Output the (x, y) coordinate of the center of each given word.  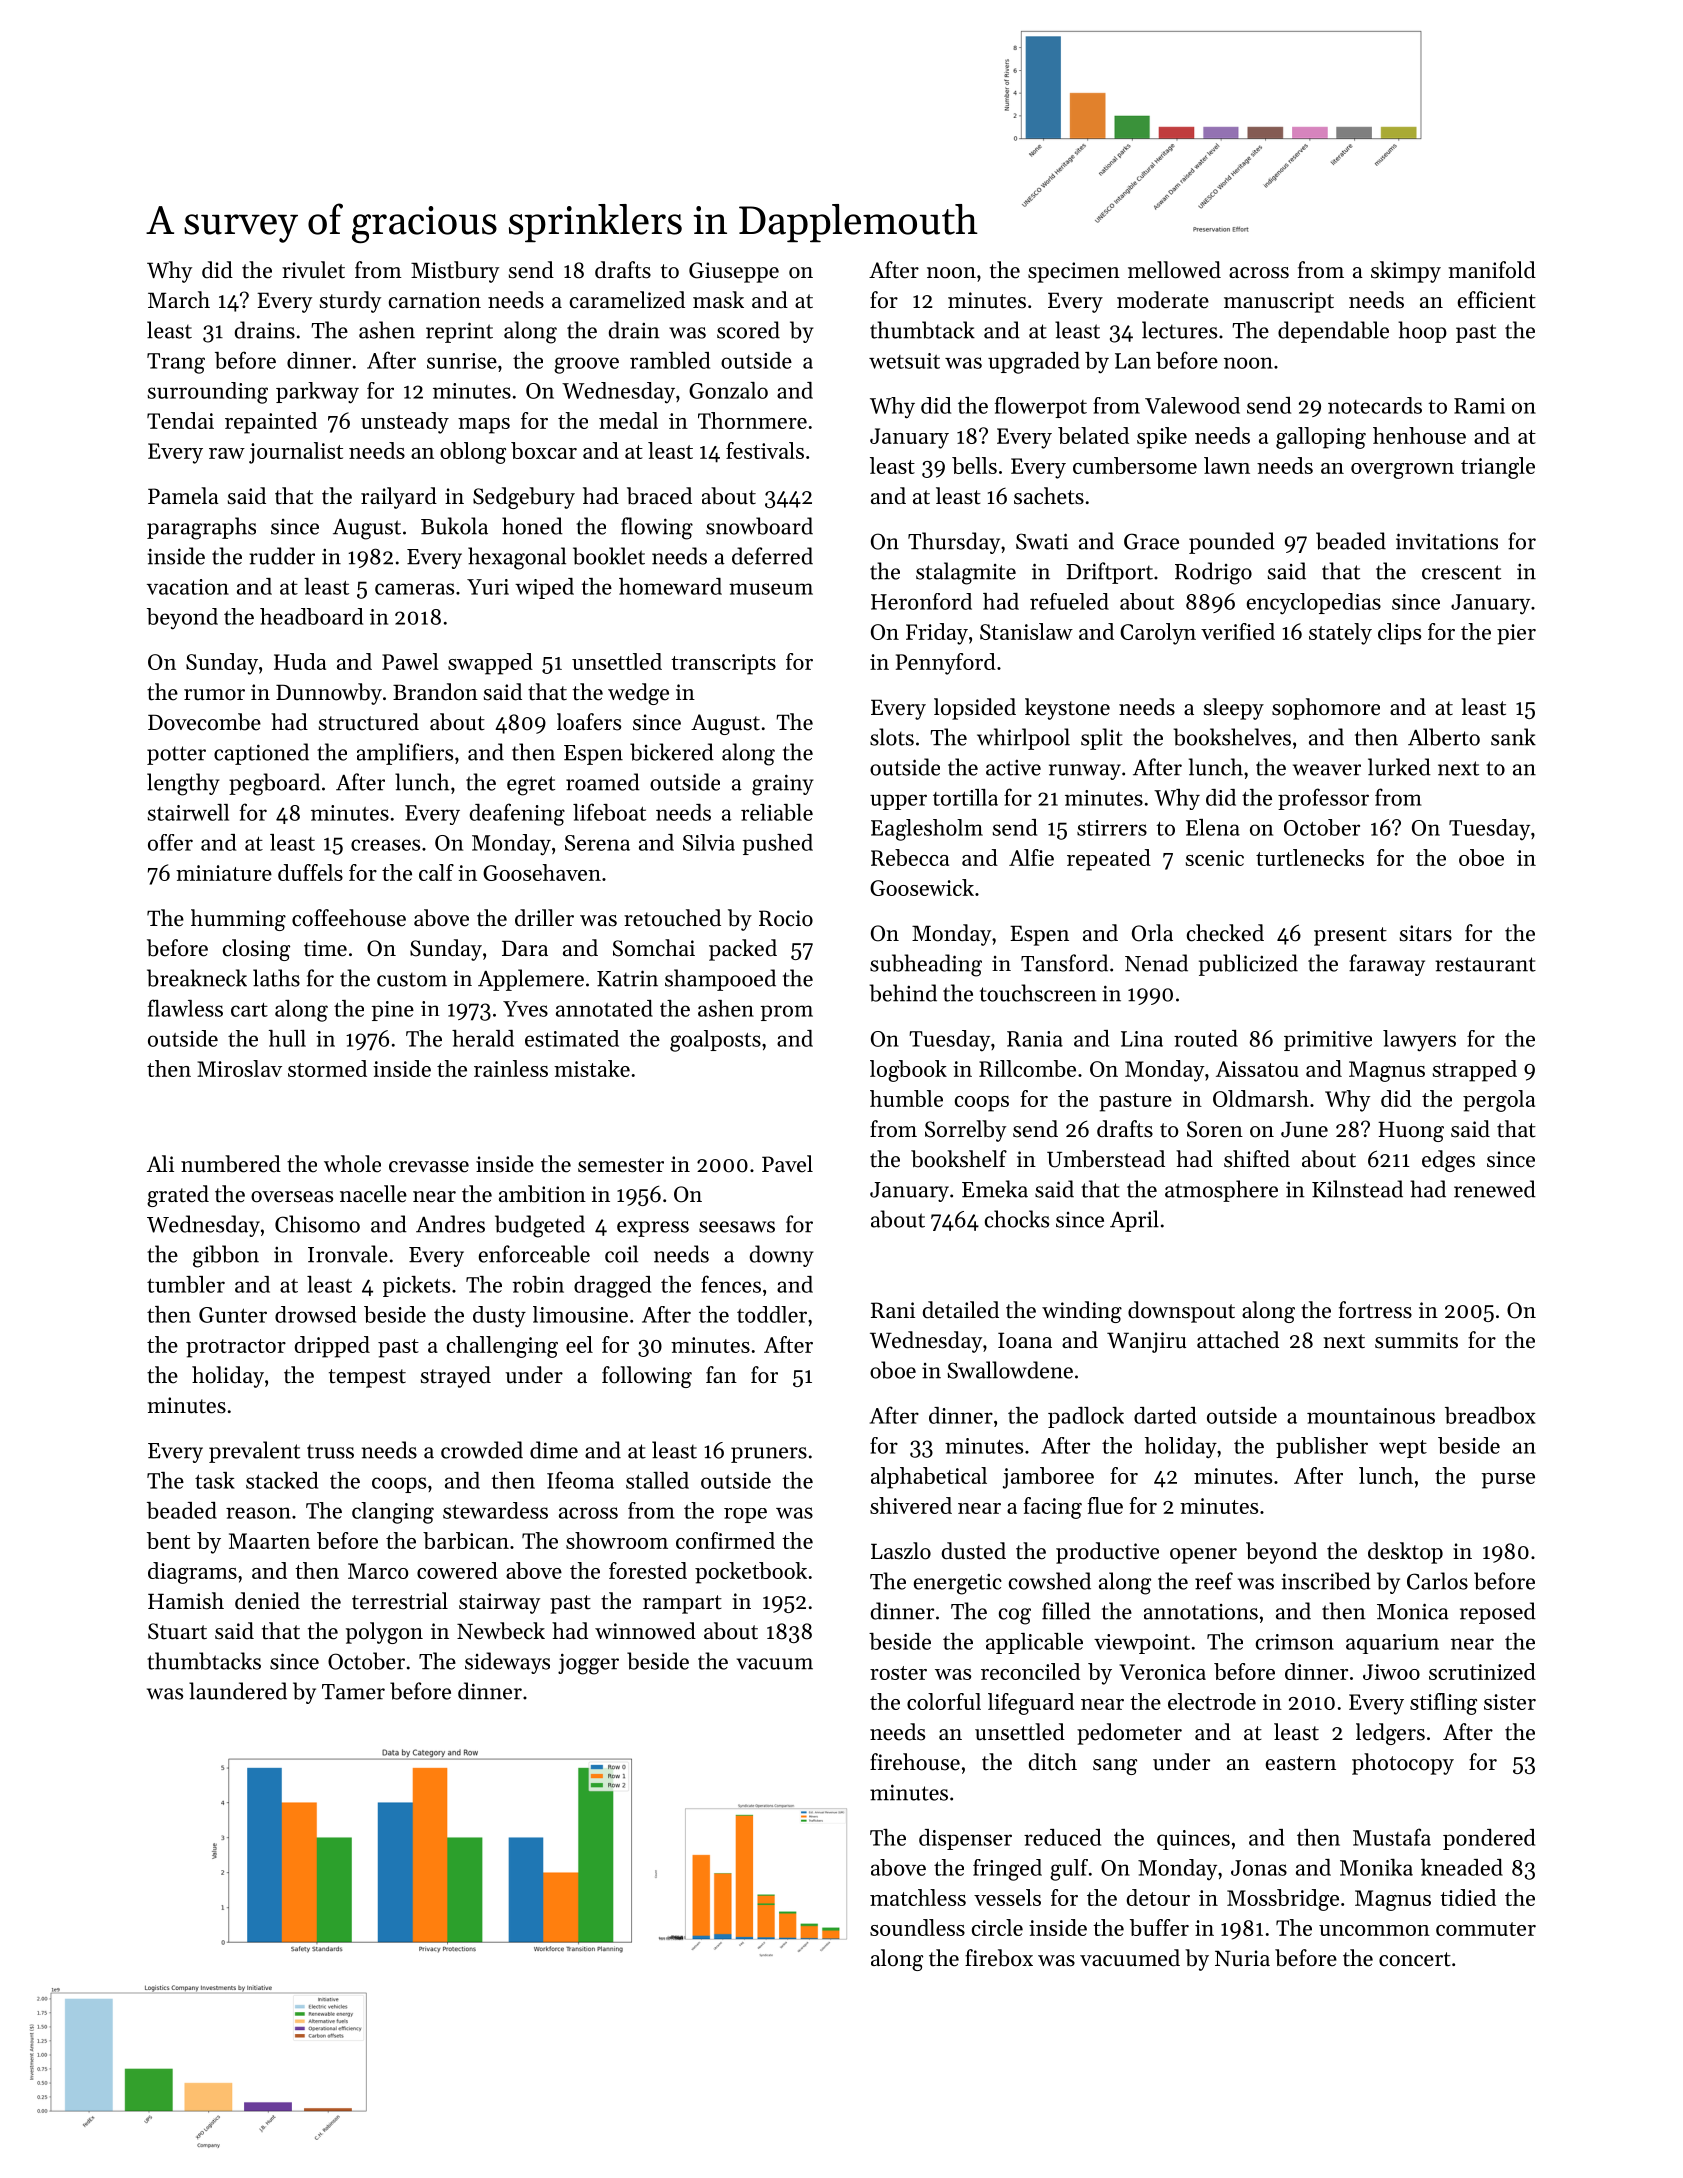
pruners (769, 1455)
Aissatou (1257, 1069)
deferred (772, 556)
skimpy (1406, 272)
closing (256, 950)
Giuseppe (734, 272)
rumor (214, 695)
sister (1510, 1702)
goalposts (715, 1041)
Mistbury (455, 272)
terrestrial (400, 1601)
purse (1508, 1481)
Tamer (353, 1692)
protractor (236, 1348)
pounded (1232, 543)
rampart (682, 1604)
